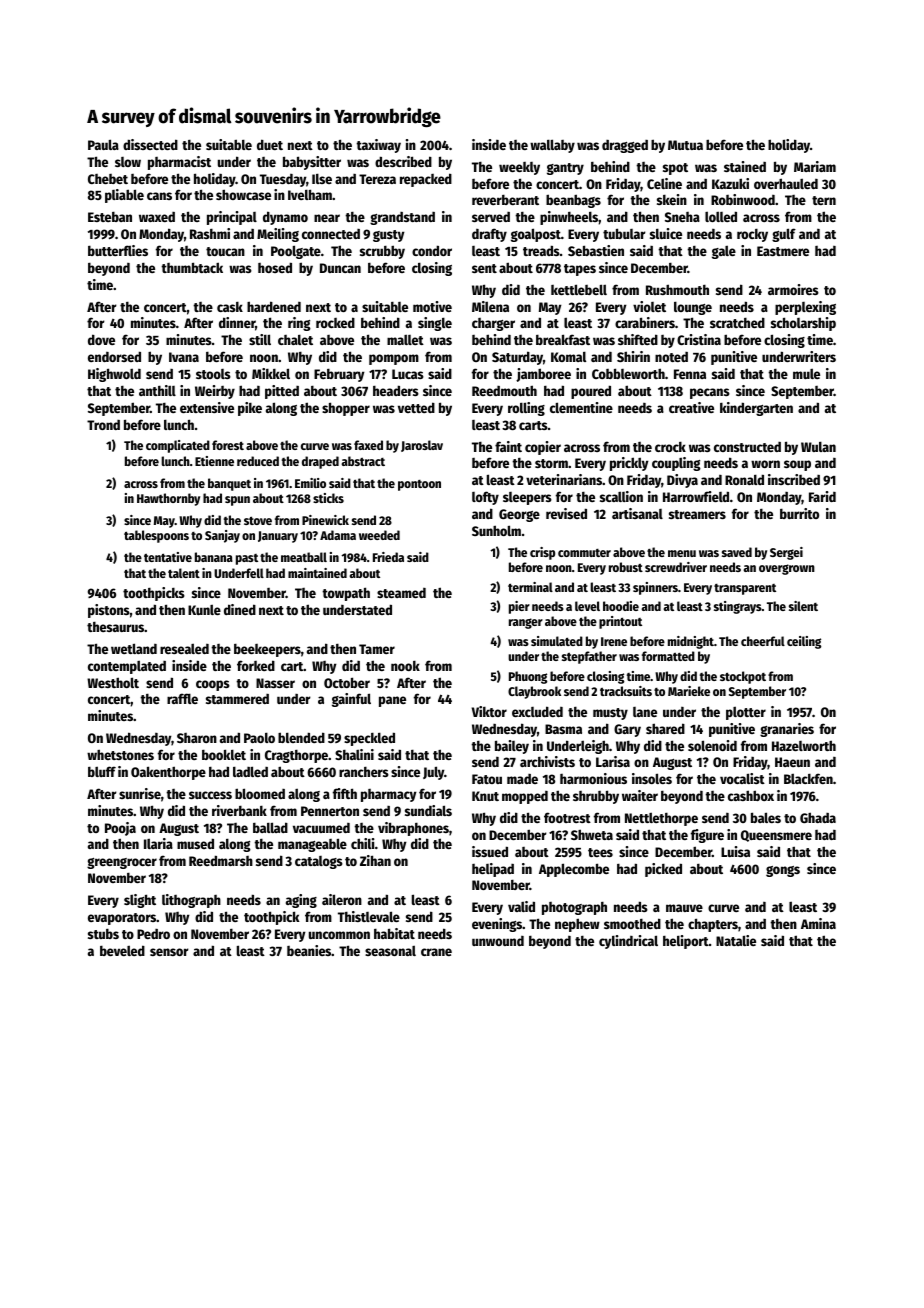 The image size is (924, 1308). What do you see at coordinates (756, 409) in the image?
I see `kindergarten` at bounding box center [756, 409].
